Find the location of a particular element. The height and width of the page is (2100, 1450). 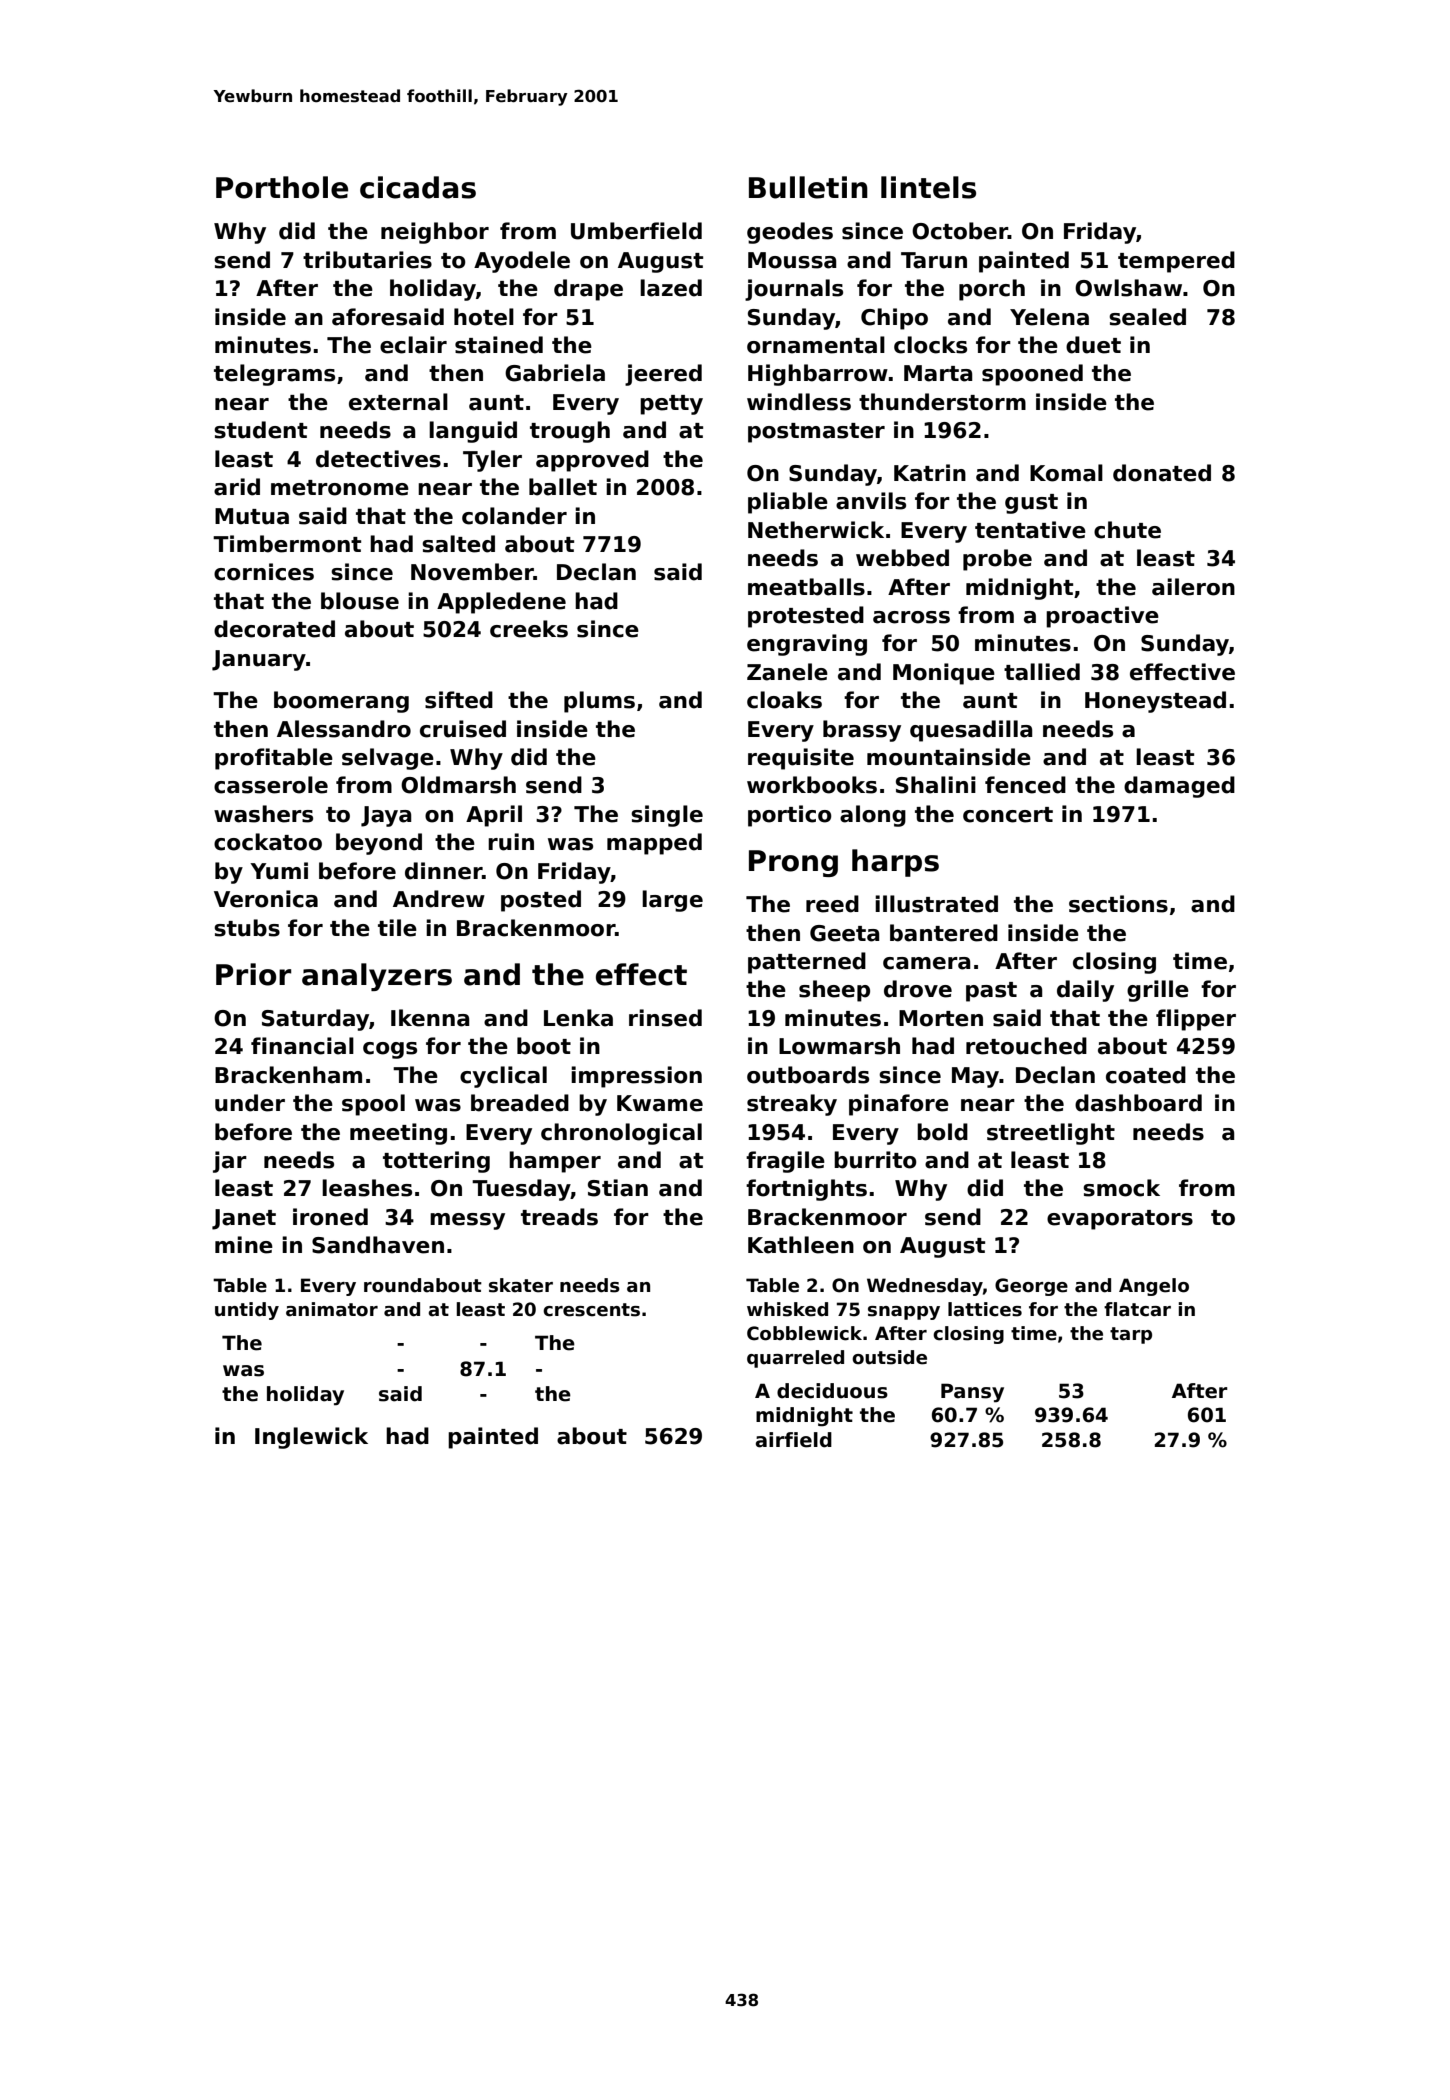

Appledene is located at coordinates (501, 603).
